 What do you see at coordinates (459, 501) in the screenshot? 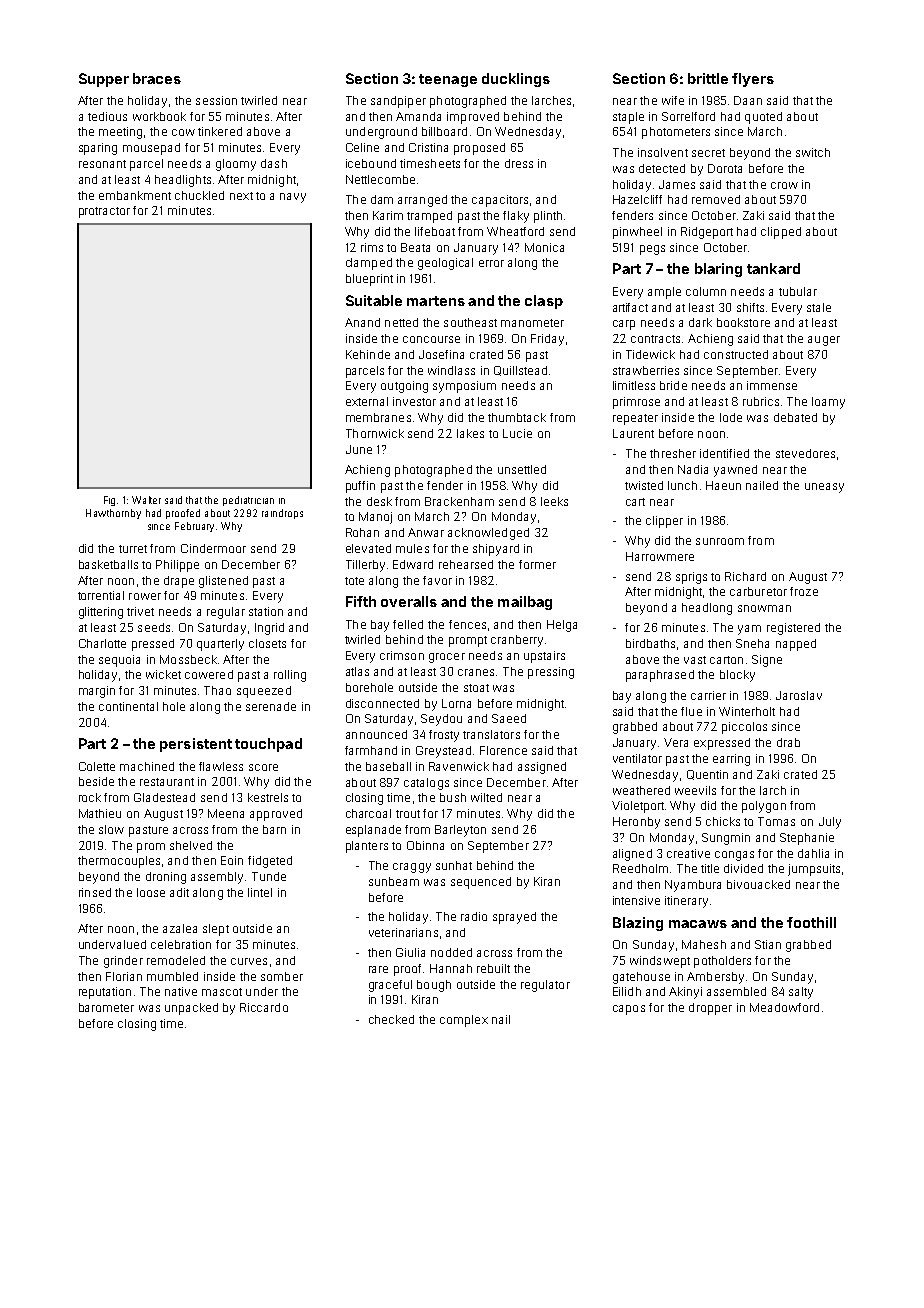
I see `Brackenham` at bounding box center [459, 501].
